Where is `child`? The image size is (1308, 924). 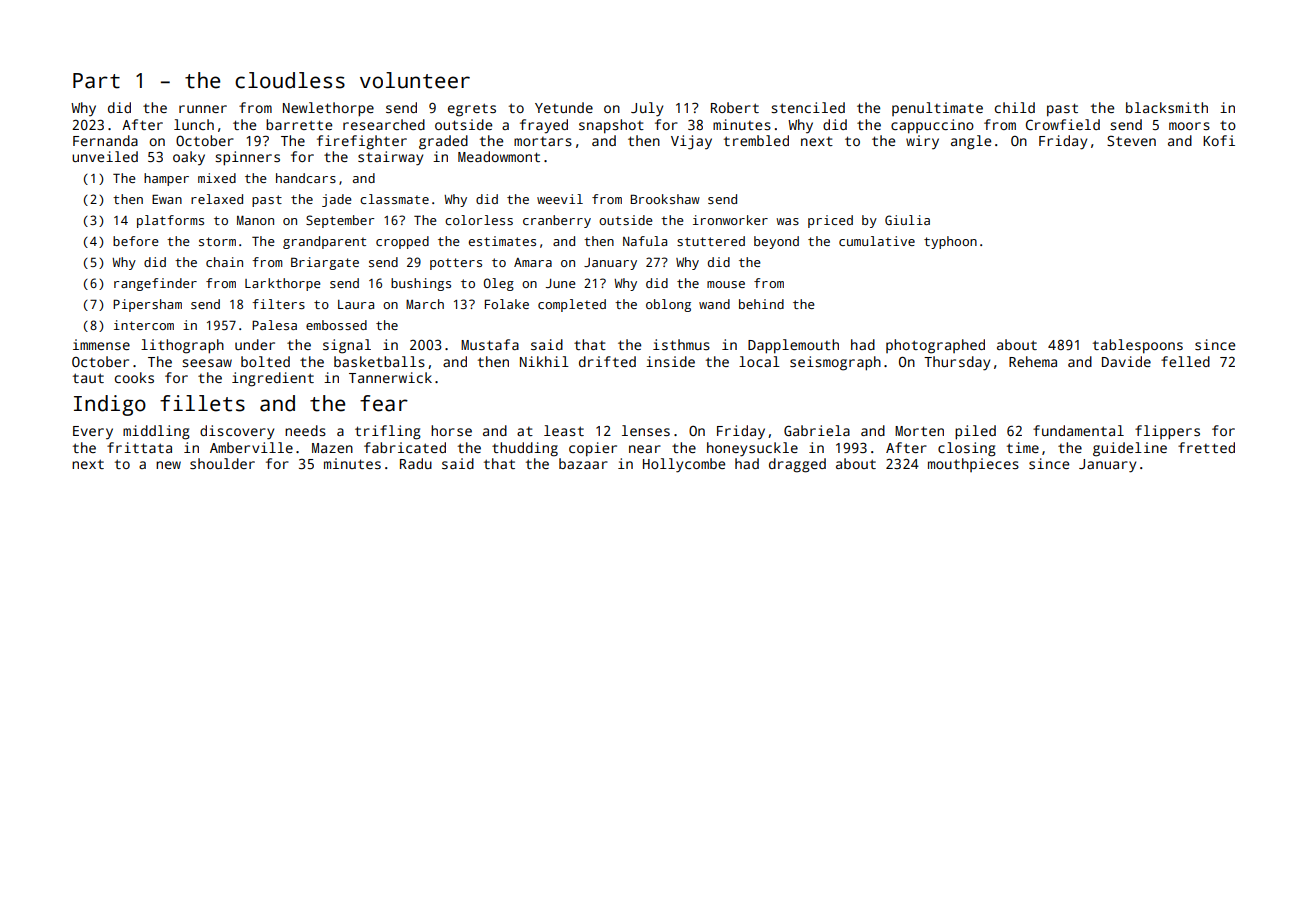 child is located at coordinates (1015, 107).
